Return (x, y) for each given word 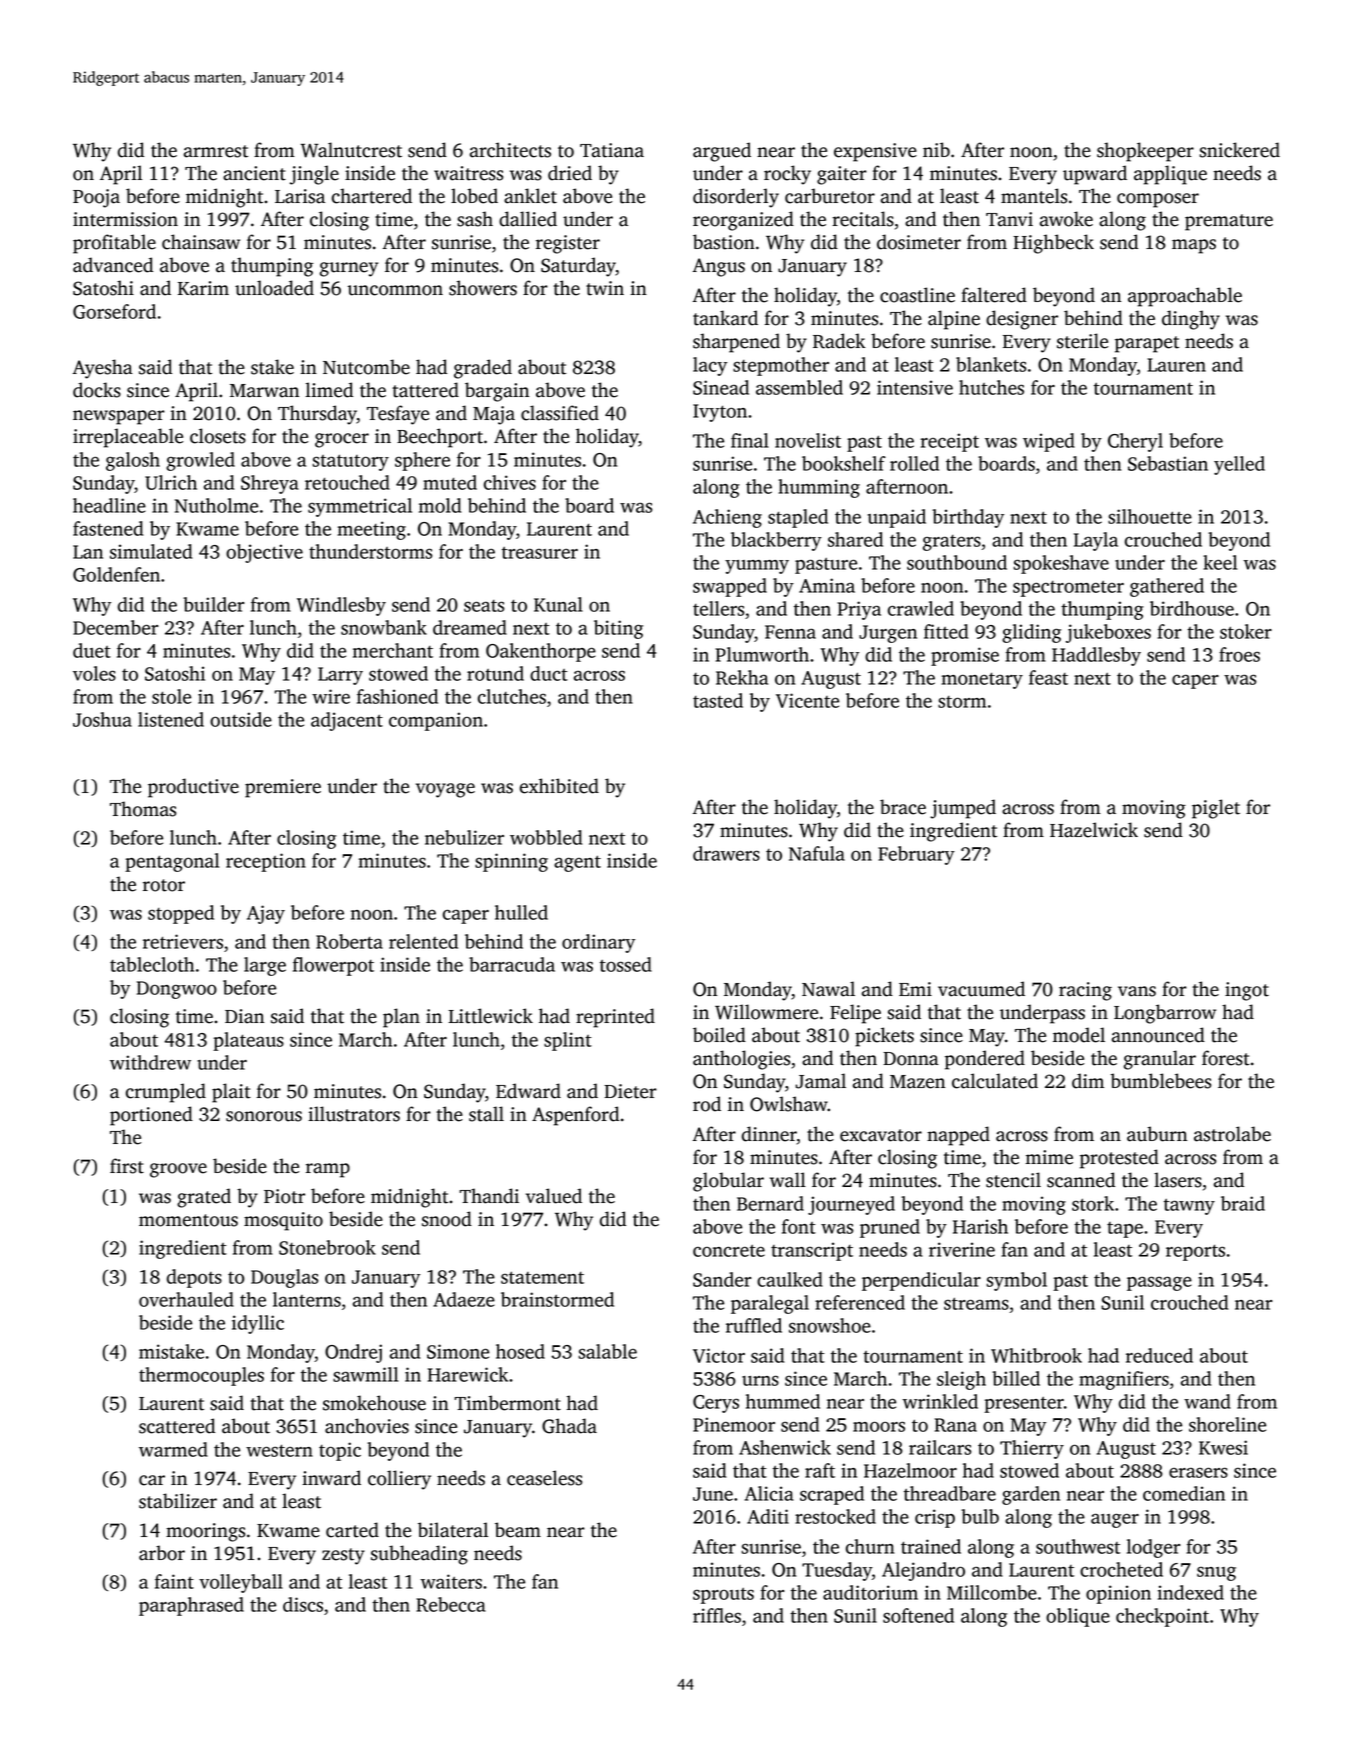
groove (178, 1170)
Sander (722, 1279)
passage (1159, 1283)
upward (1095, 175)
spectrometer (1068, 589)
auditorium (870, 1592)
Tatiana (612, 150)
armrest (216, 151)
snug (1216, 1573)
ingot (1247, 991)
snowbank (384, 627)
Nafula (817, 853)
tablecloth (152, 964)
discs (303, 1604)
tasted (718, 700)
